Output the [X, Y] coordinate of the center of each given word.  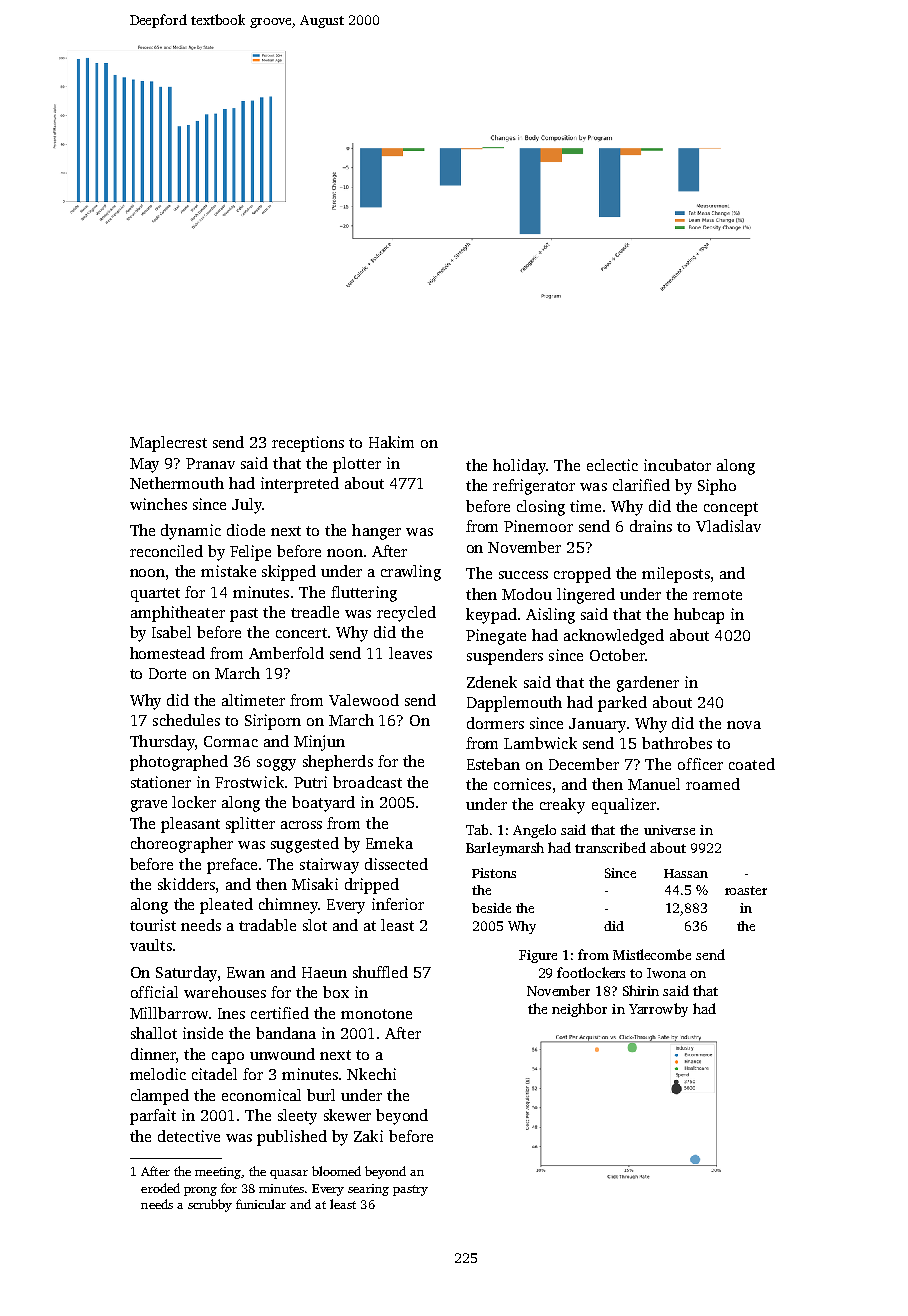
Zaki [368, 1136]
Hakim [391, 442]
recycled [406, 614]
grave [149, 806]
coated [752, 764]
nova [744, 725]
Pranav [210, 463]
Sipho [717, 487]
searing [368, 1190]
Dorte [167, 673]
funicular [261, 1204]
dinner [153, 1054]
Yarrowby [658, 1010]
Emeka [389, 843]
